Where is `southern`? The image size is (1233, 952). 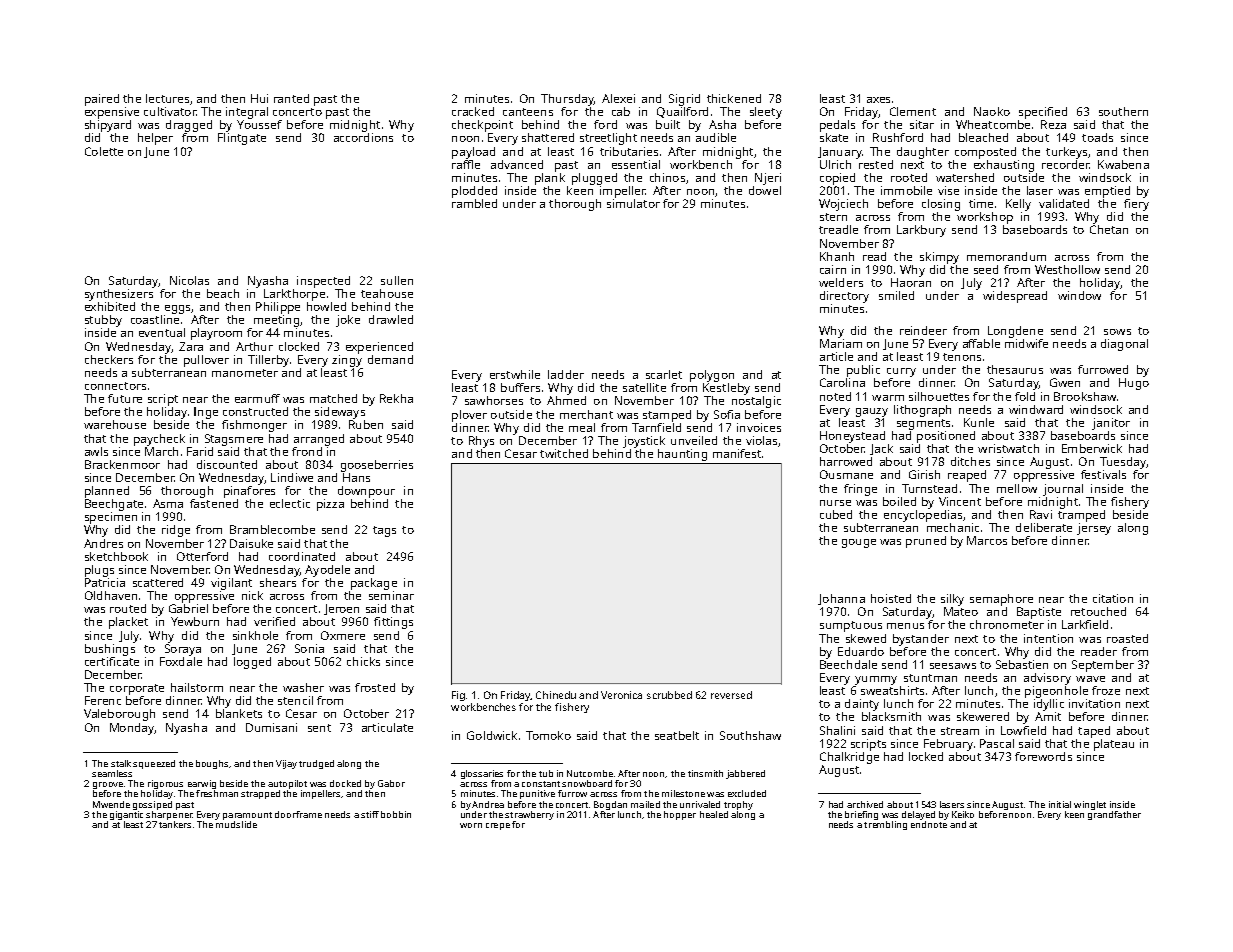
southern is located at coordinates (1123, 111).
